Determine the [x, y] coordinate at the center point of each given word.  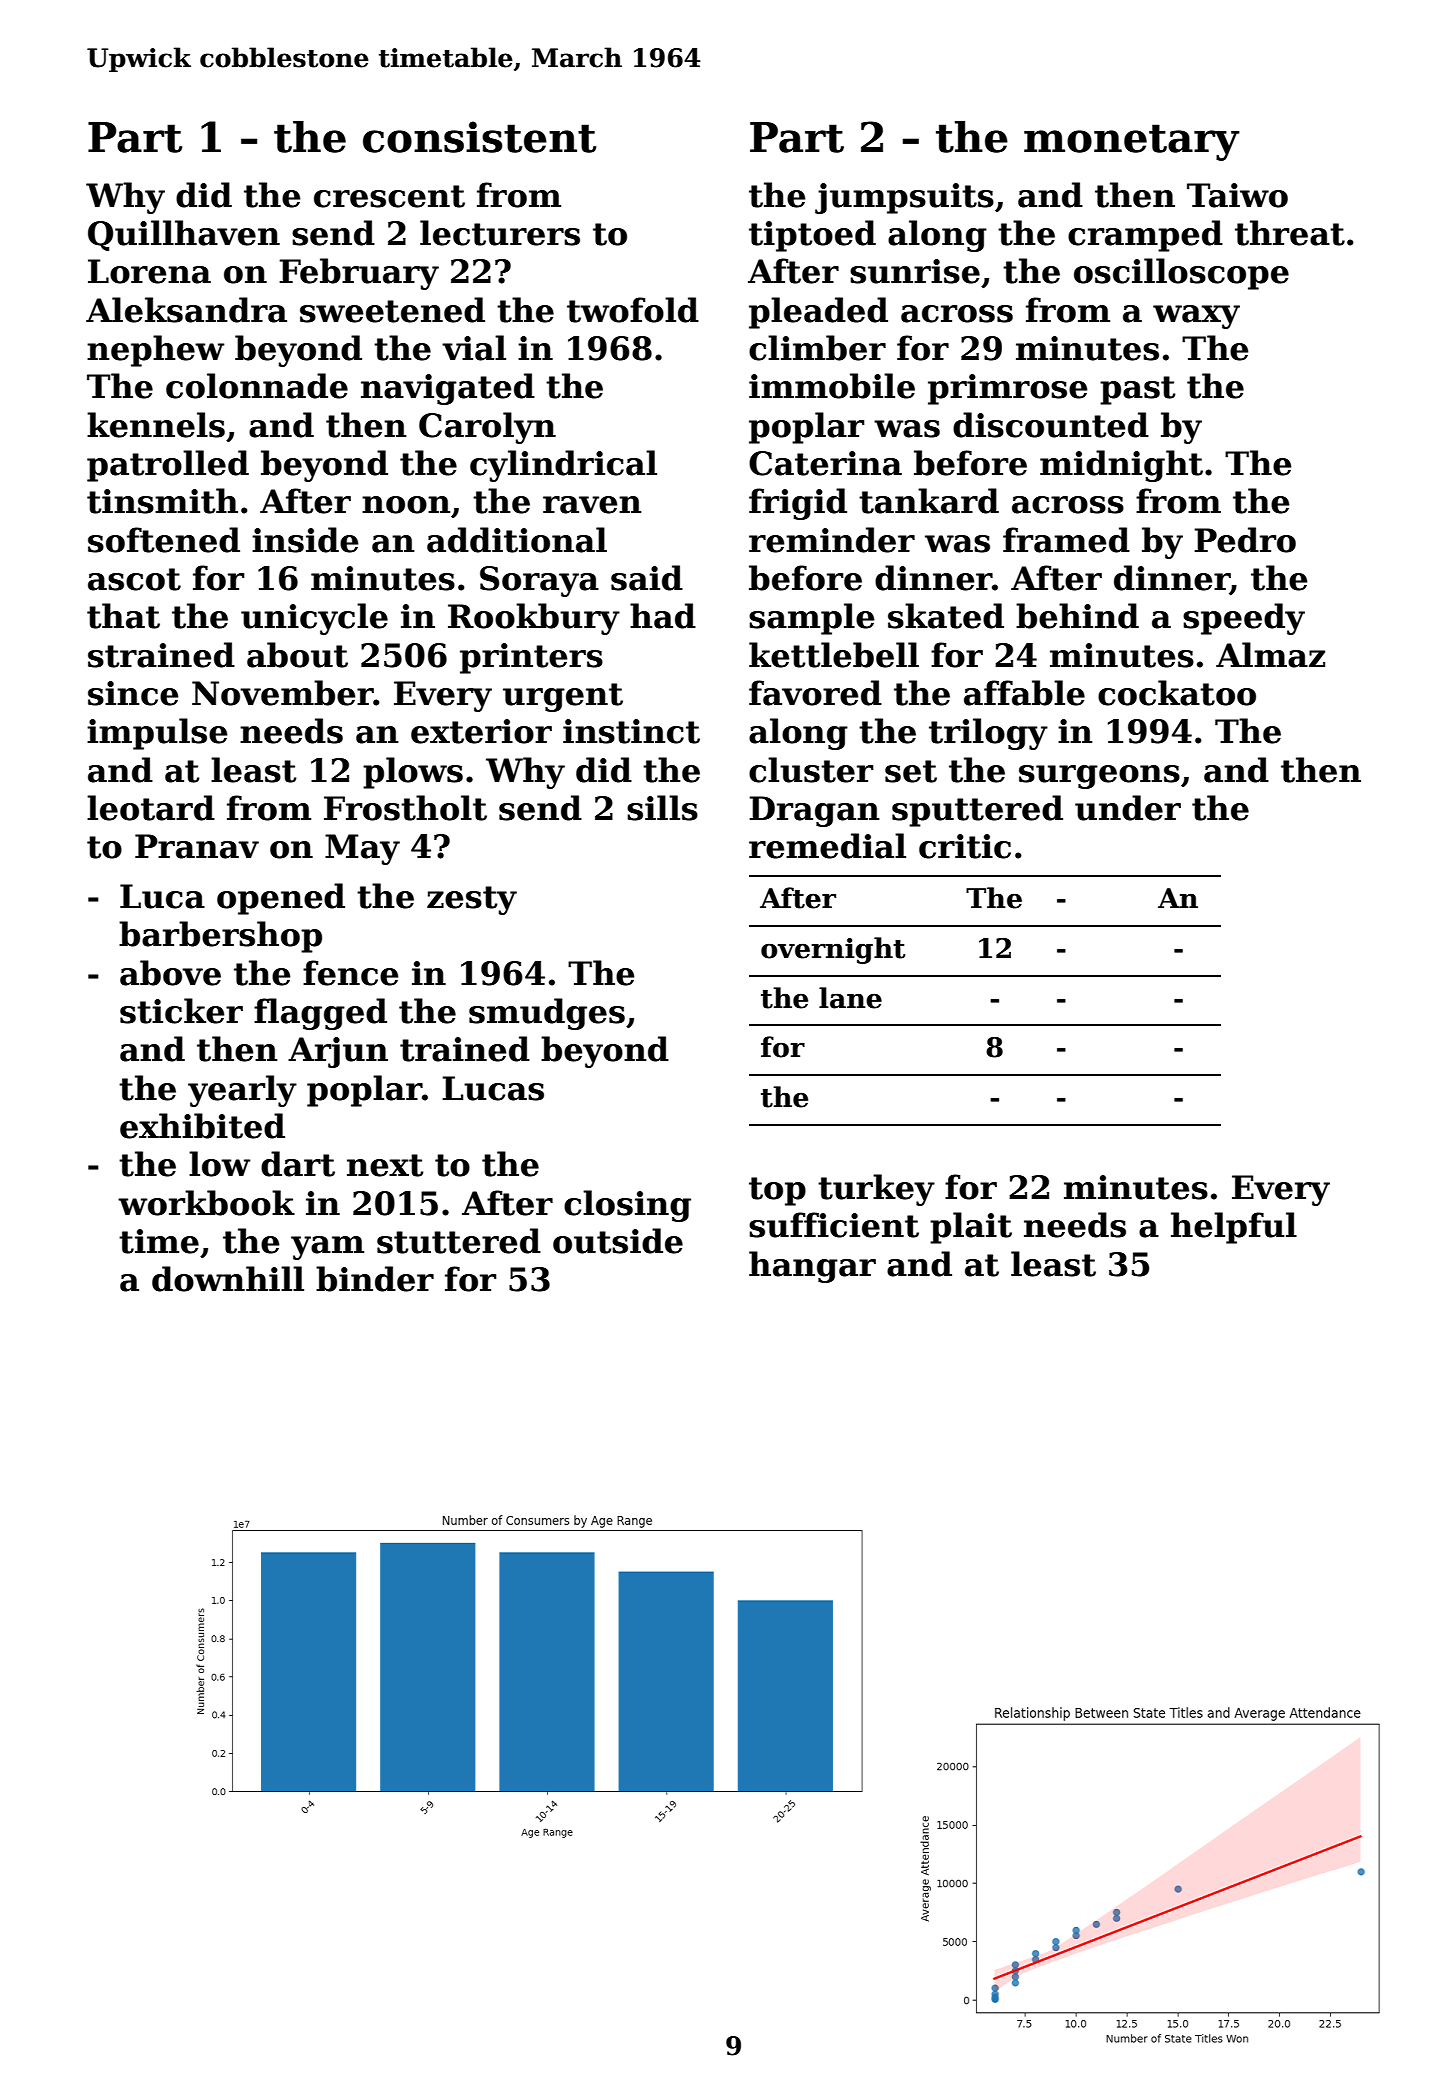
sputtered [977, 811]
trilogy [988, 734]
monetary [1132, 142]
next [385, 1165]
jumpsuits [904, 198]
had [663, 616]
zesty [472, 900]
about [297, 655]
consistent [479, 137]
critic [965, 846]
